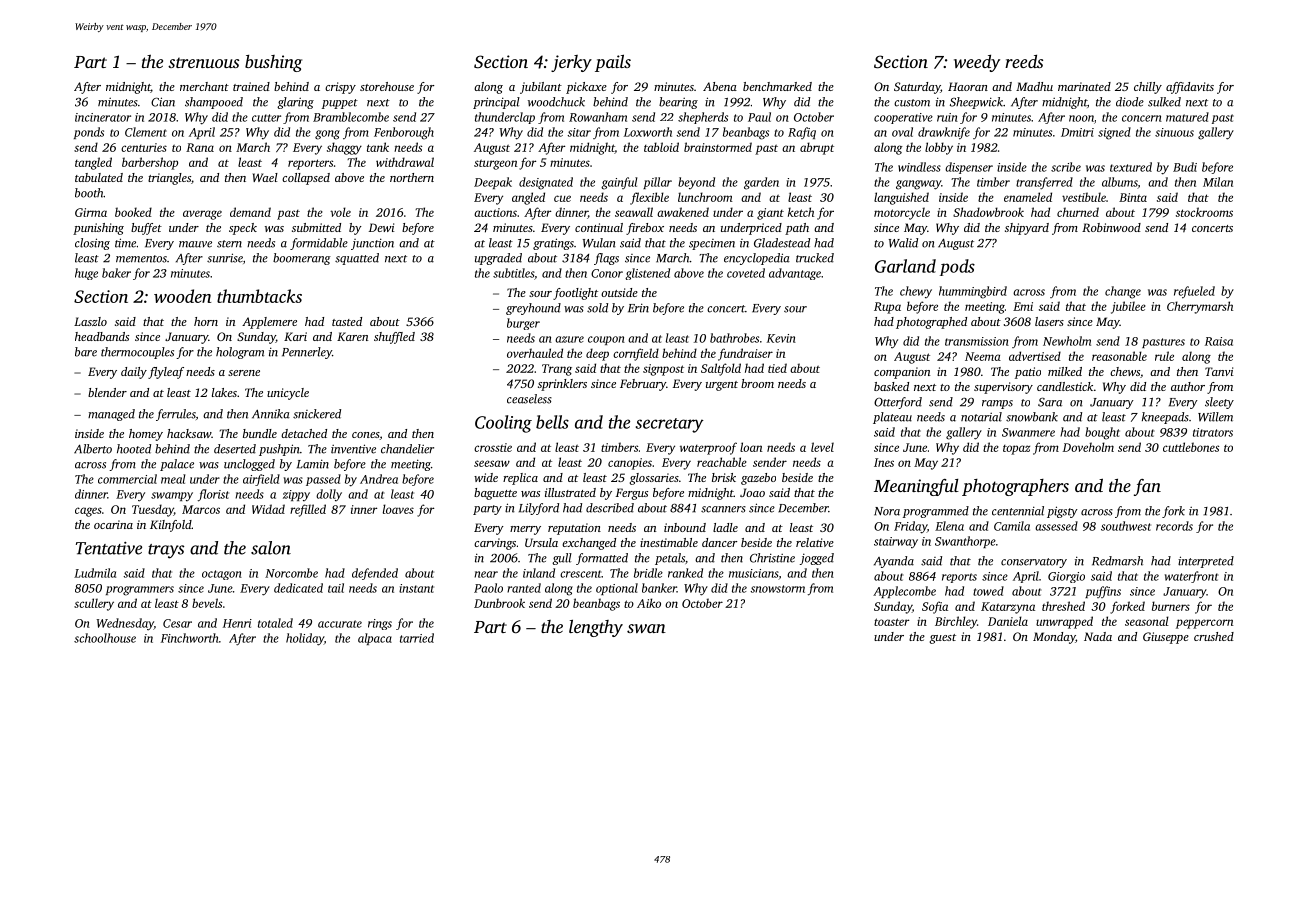  I want to click on records, so click(1174, 526).
